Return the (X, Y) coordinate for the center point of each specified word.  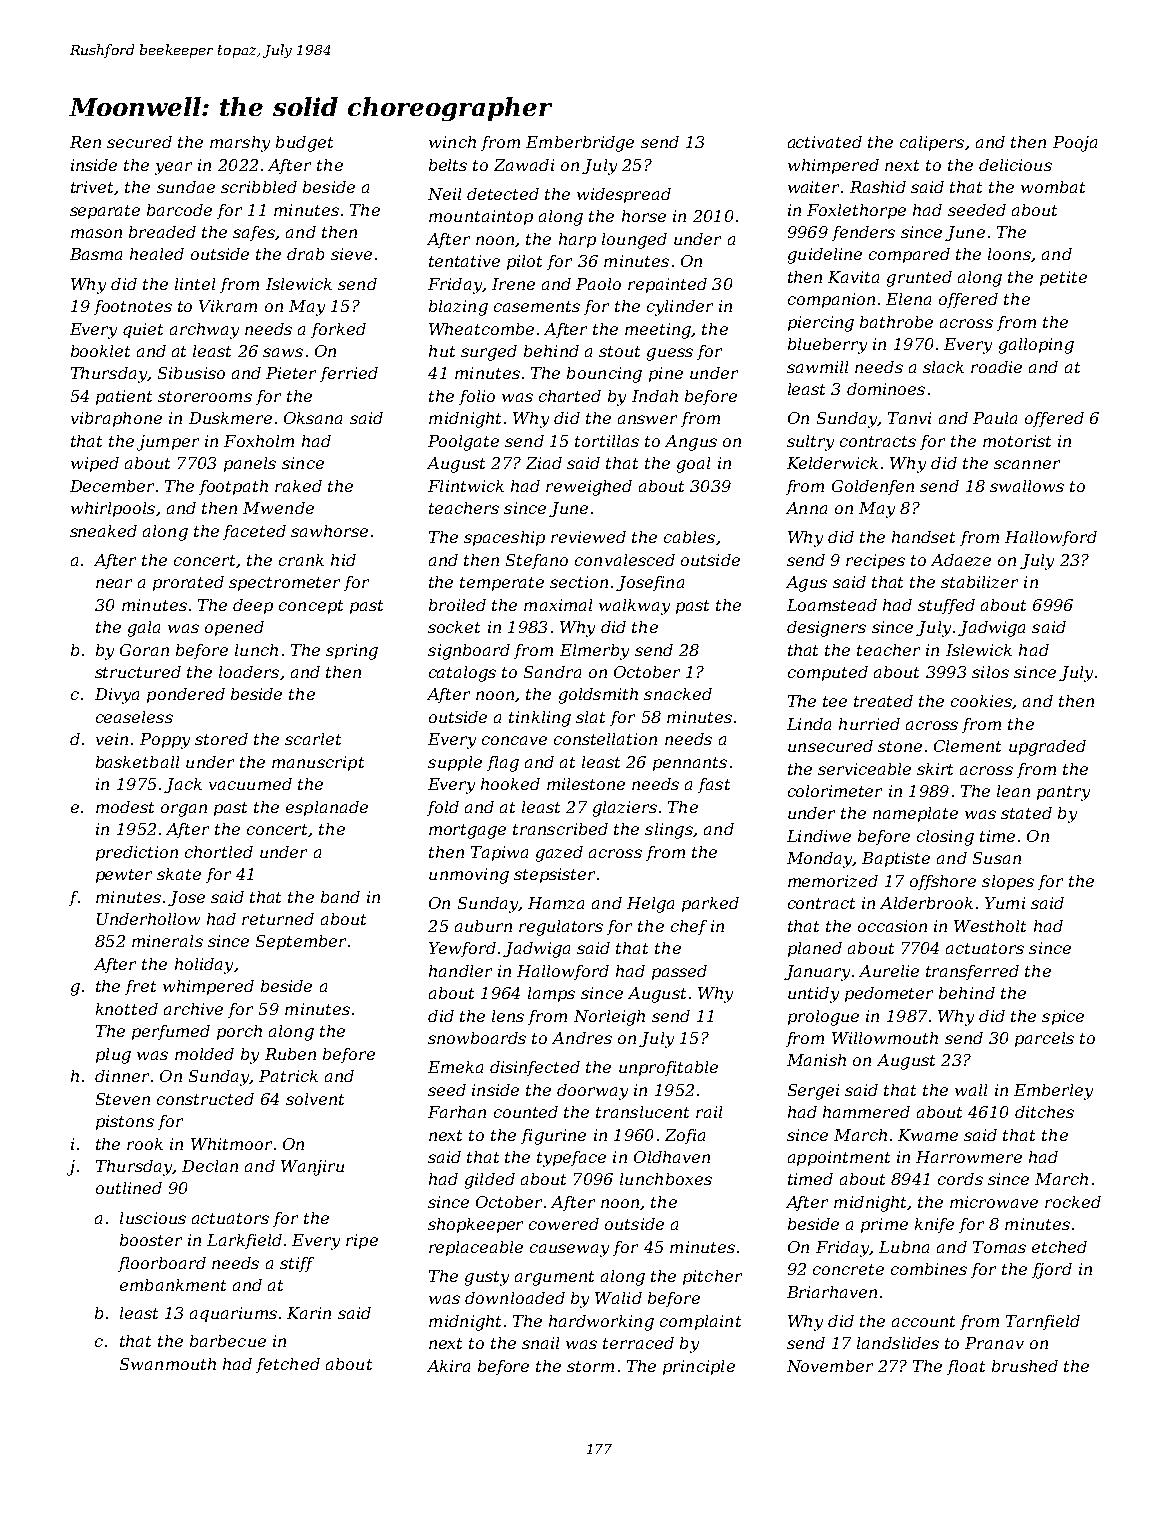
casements (537, 306)
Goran (144, 650)
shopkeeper (475, 1225)
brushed (1025, 1366)
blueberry (827, 346)
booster (151, 1240)
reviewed (588, 537)
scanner (1027, 464)
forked (338, 330)
